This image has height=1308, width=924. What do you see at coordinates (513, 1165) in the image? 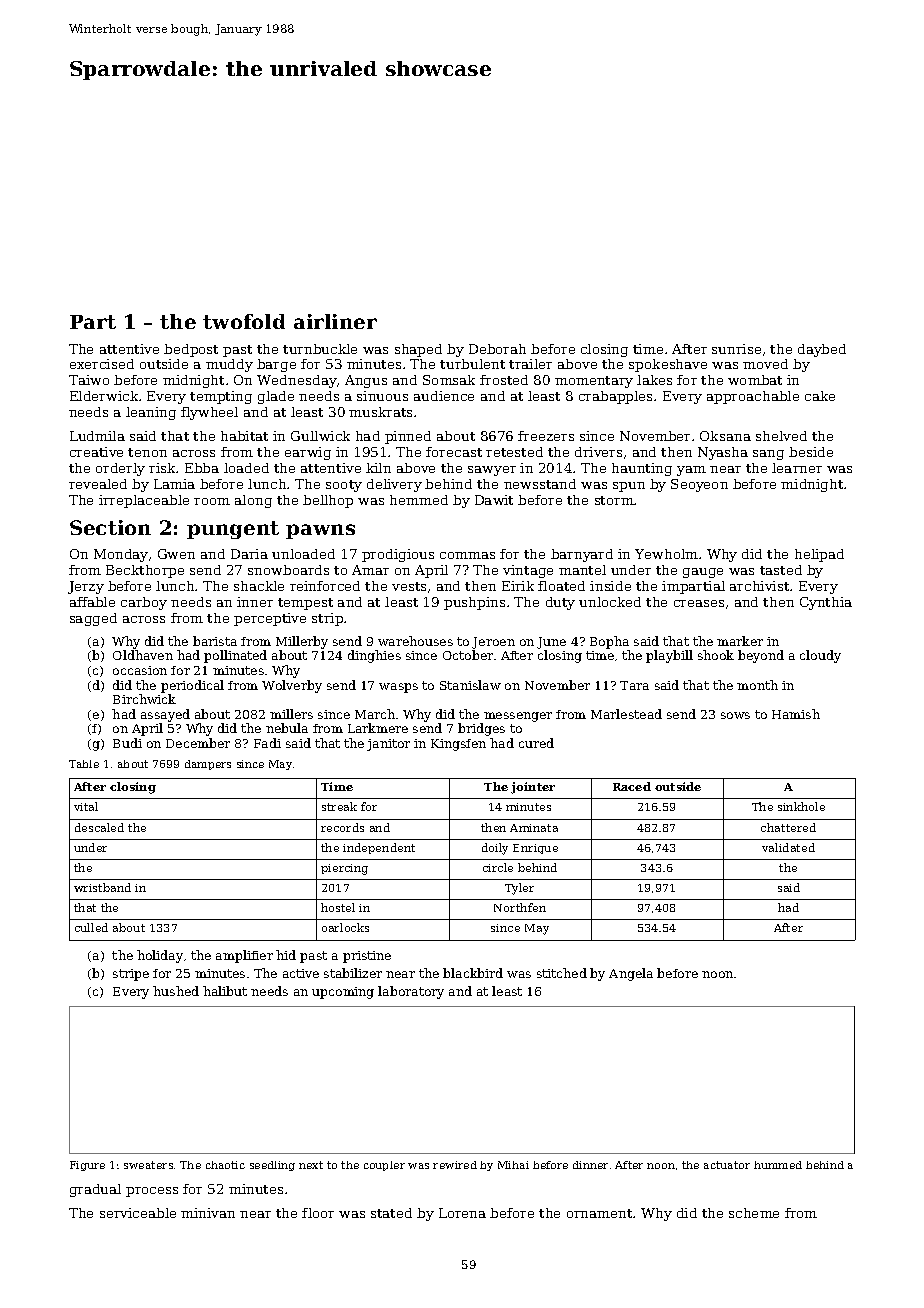
I see `Mihai` at bounding box center [513, 1165].
